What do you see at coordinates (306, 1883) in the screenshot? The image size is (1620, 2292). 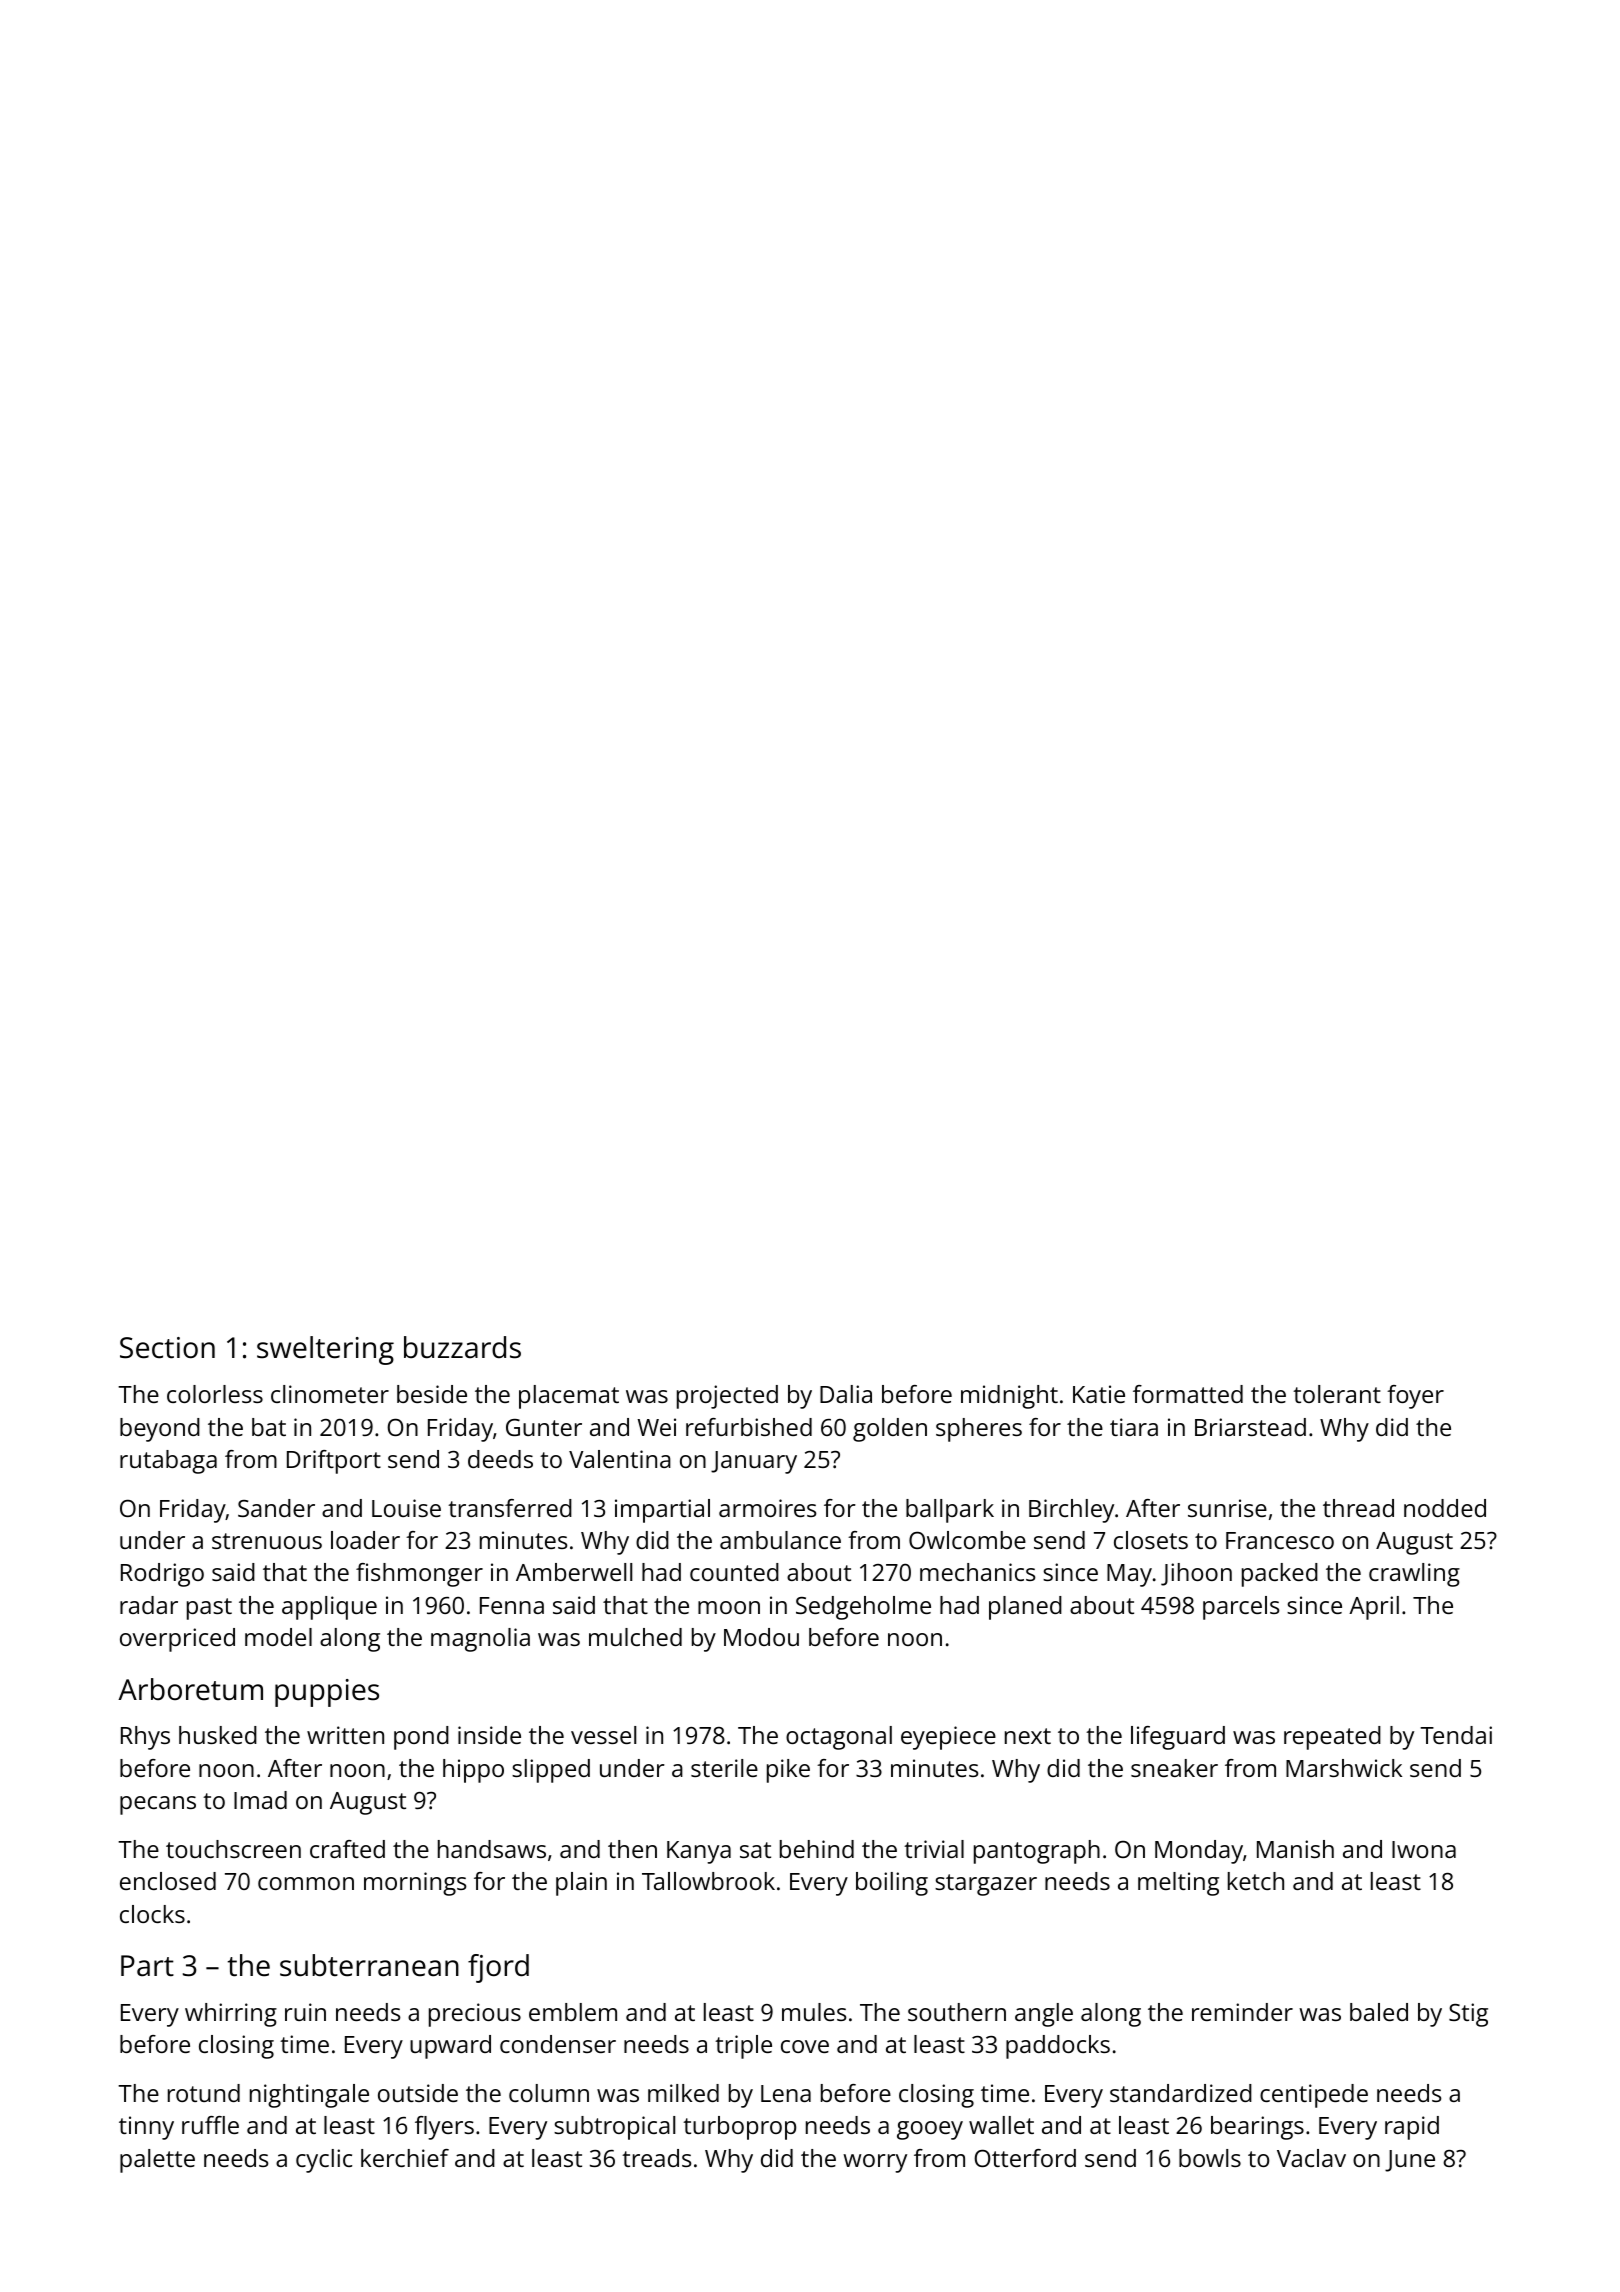 I see `common` at bounding box center [306, 1883].
